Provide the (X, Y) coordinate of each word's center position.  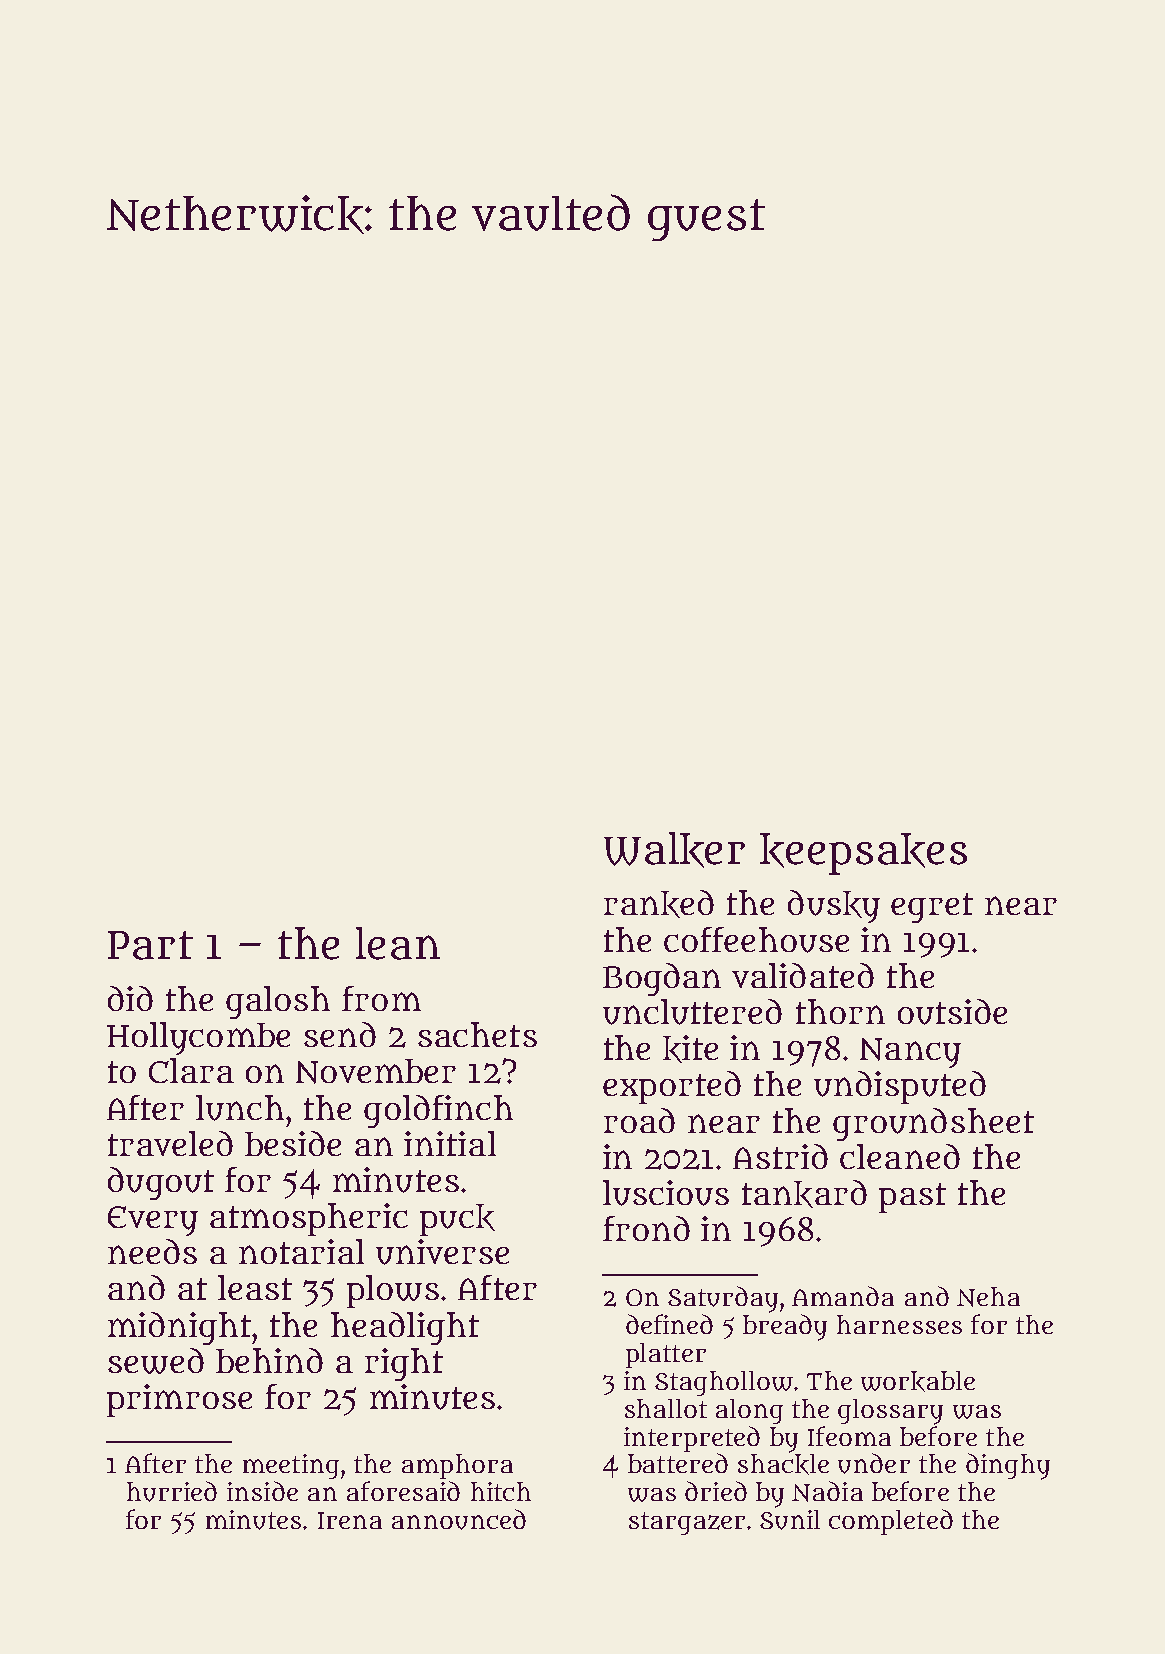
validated (803, 975)
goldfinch (438, 1111)
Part (150, 945)
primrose (179, 1400)
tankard (804, 1194)
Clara (191, 1070)
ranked (659, 904)
